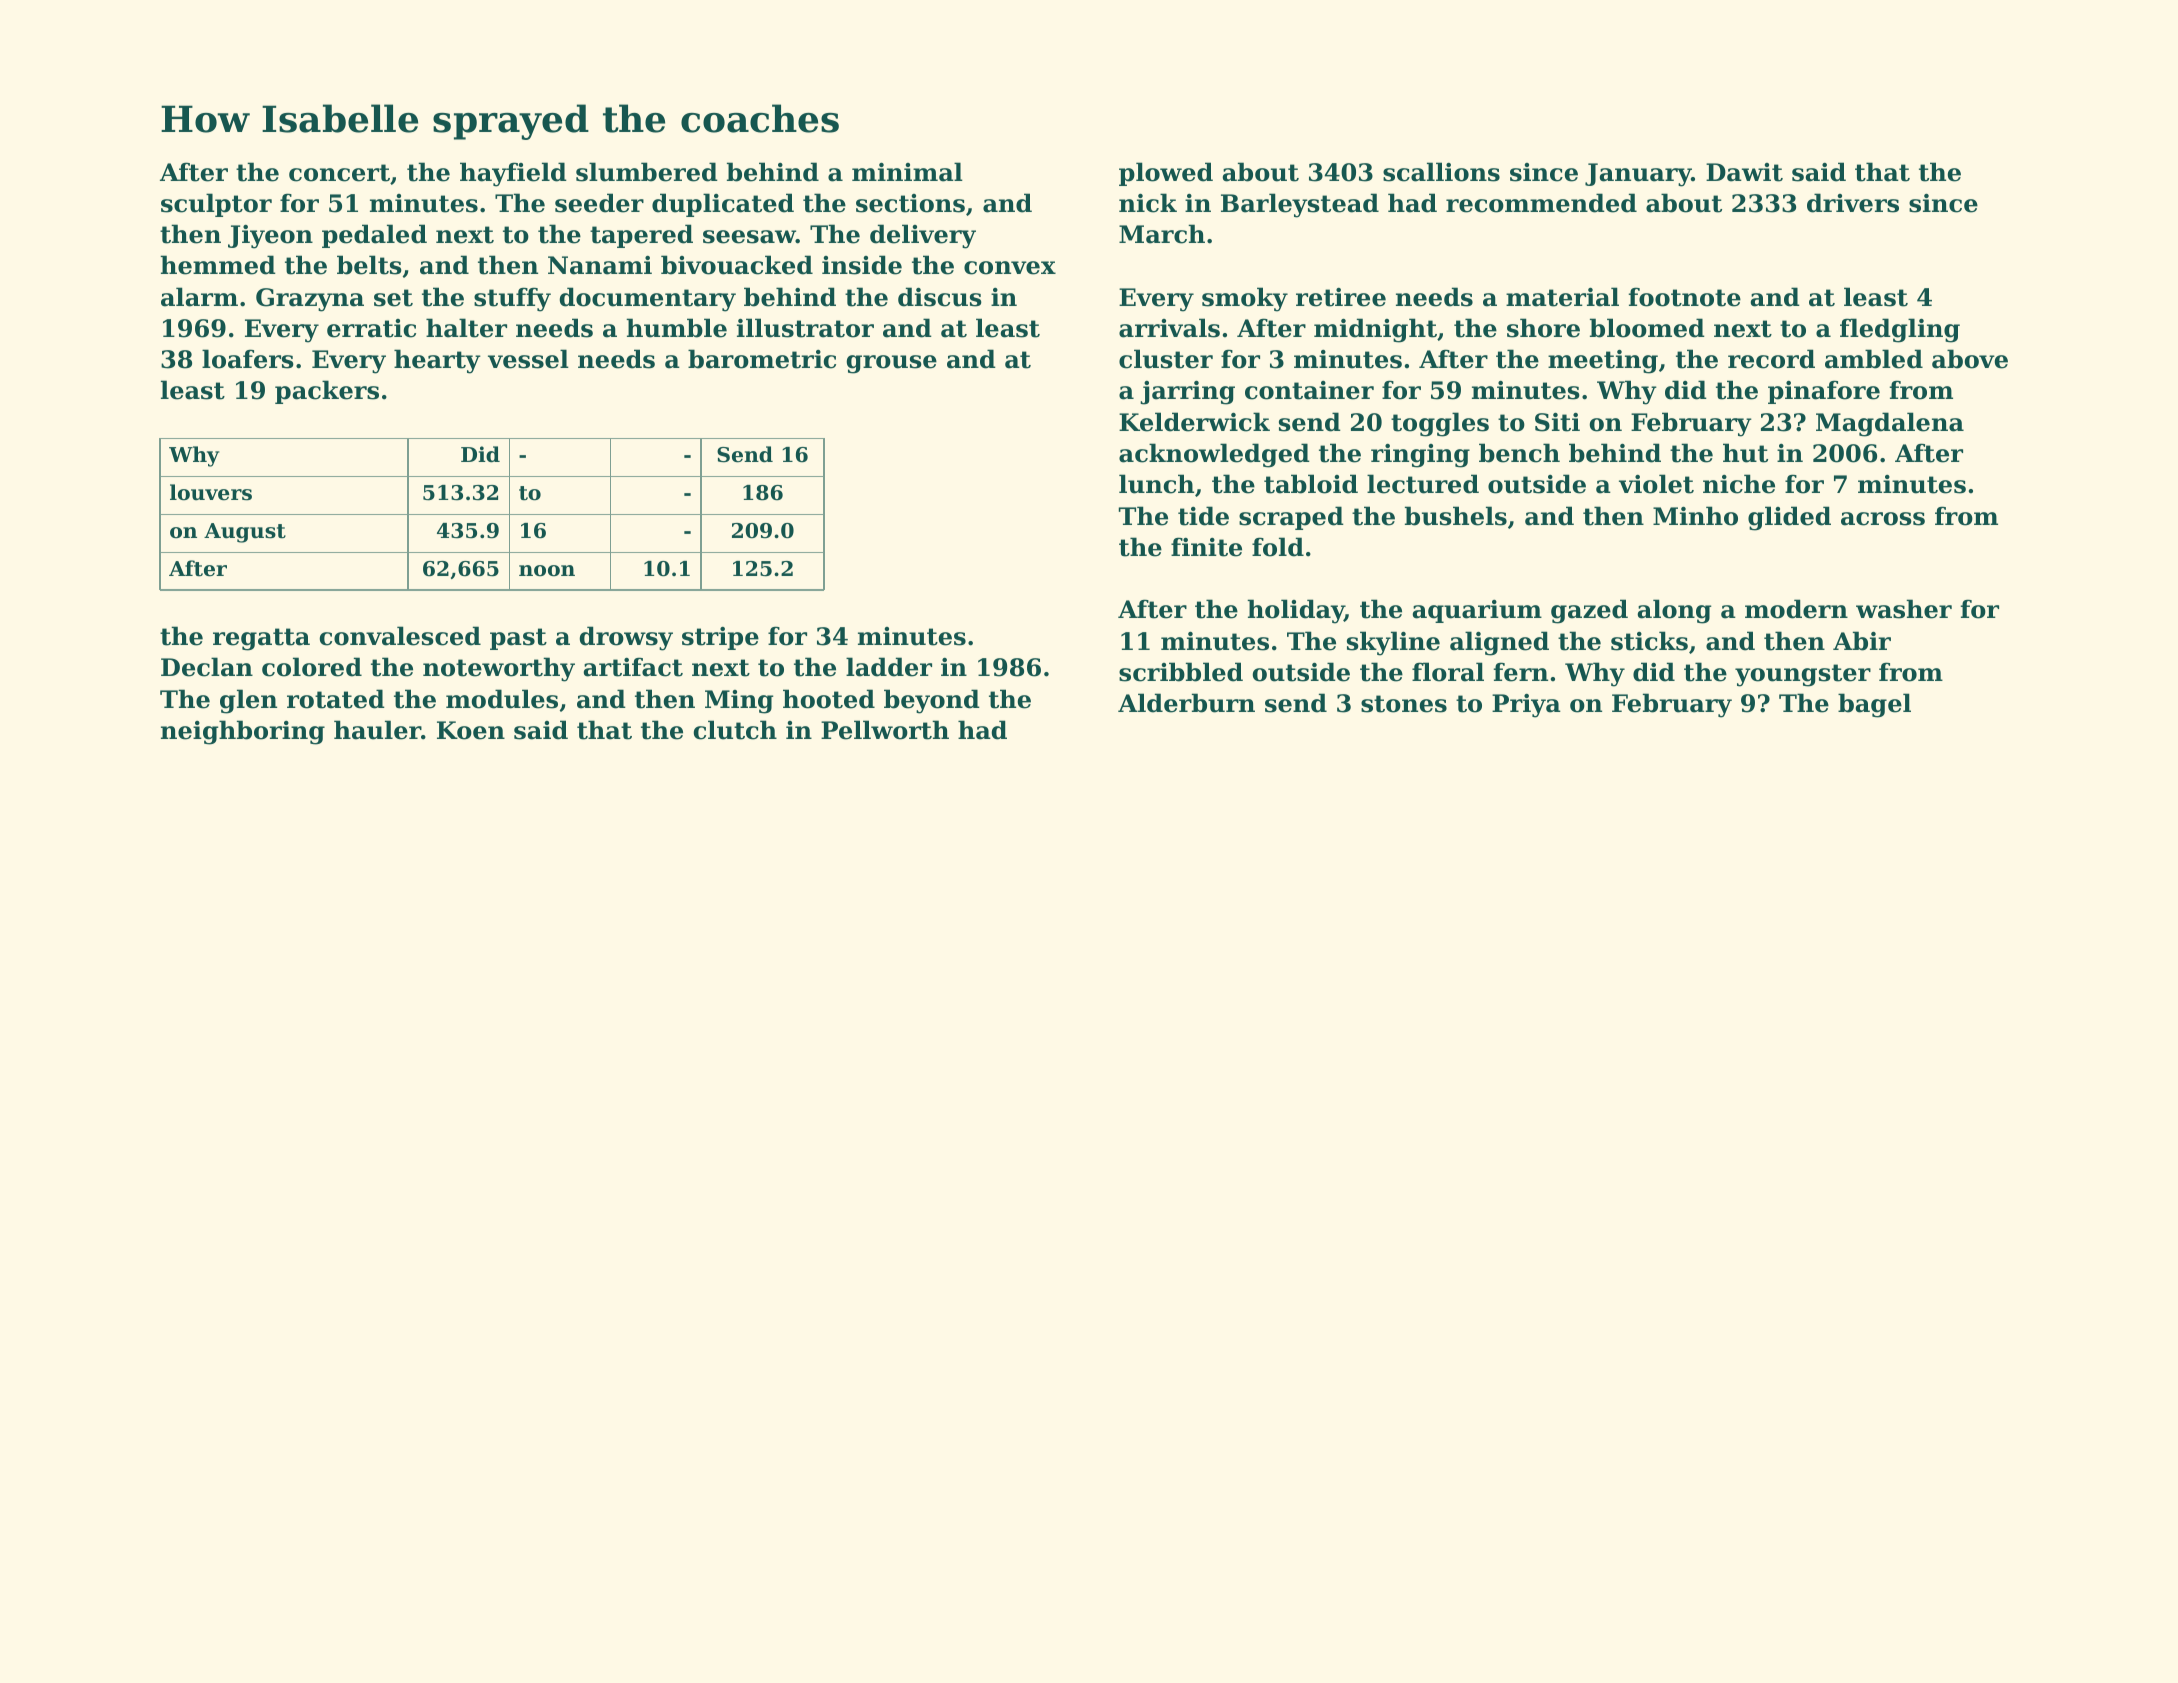  Describe the element at coordinates (1541, 203) in the image. I see `recommended` at that location.
